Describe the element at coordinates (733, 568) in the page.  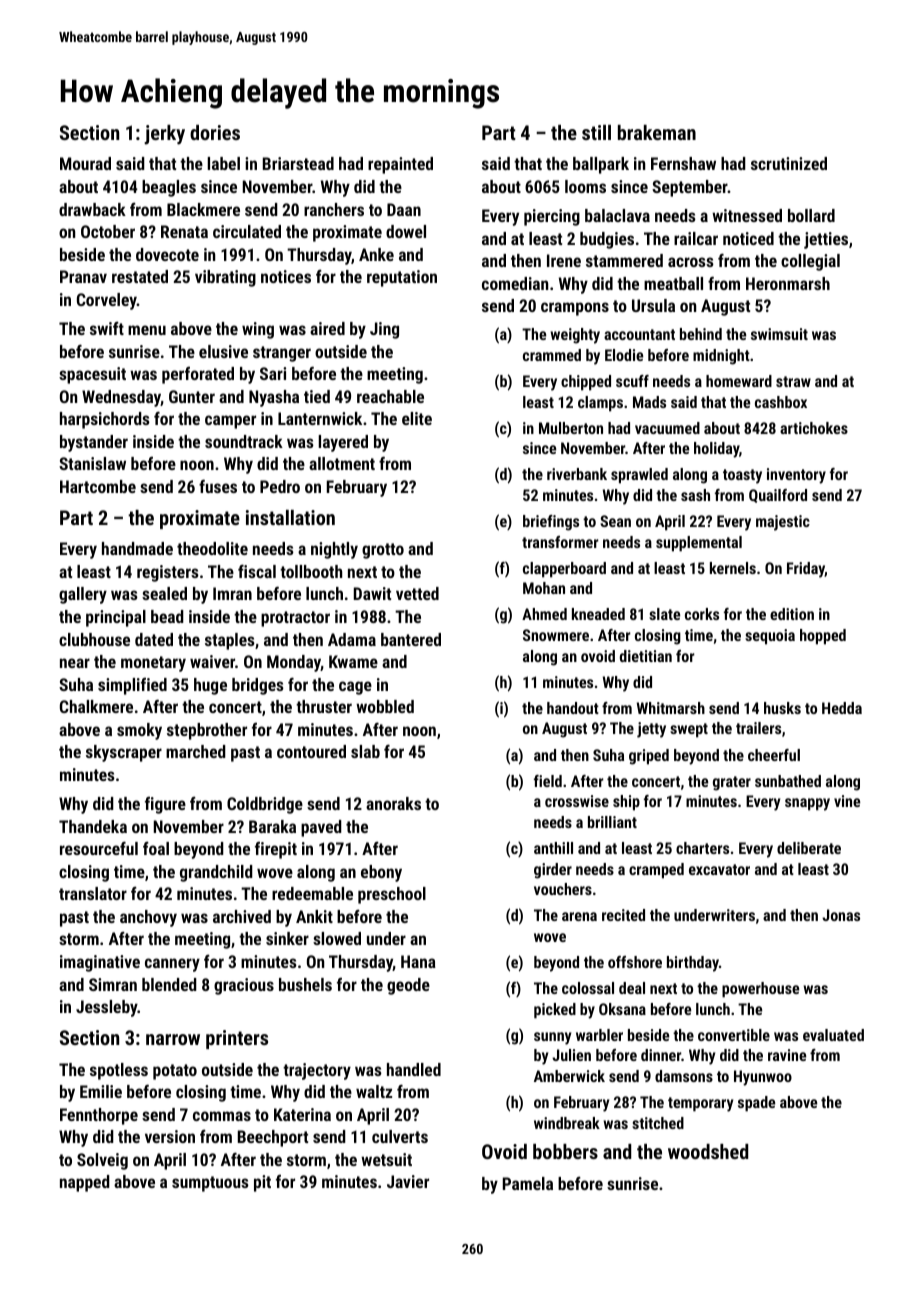
I see `kernels` at that location.
